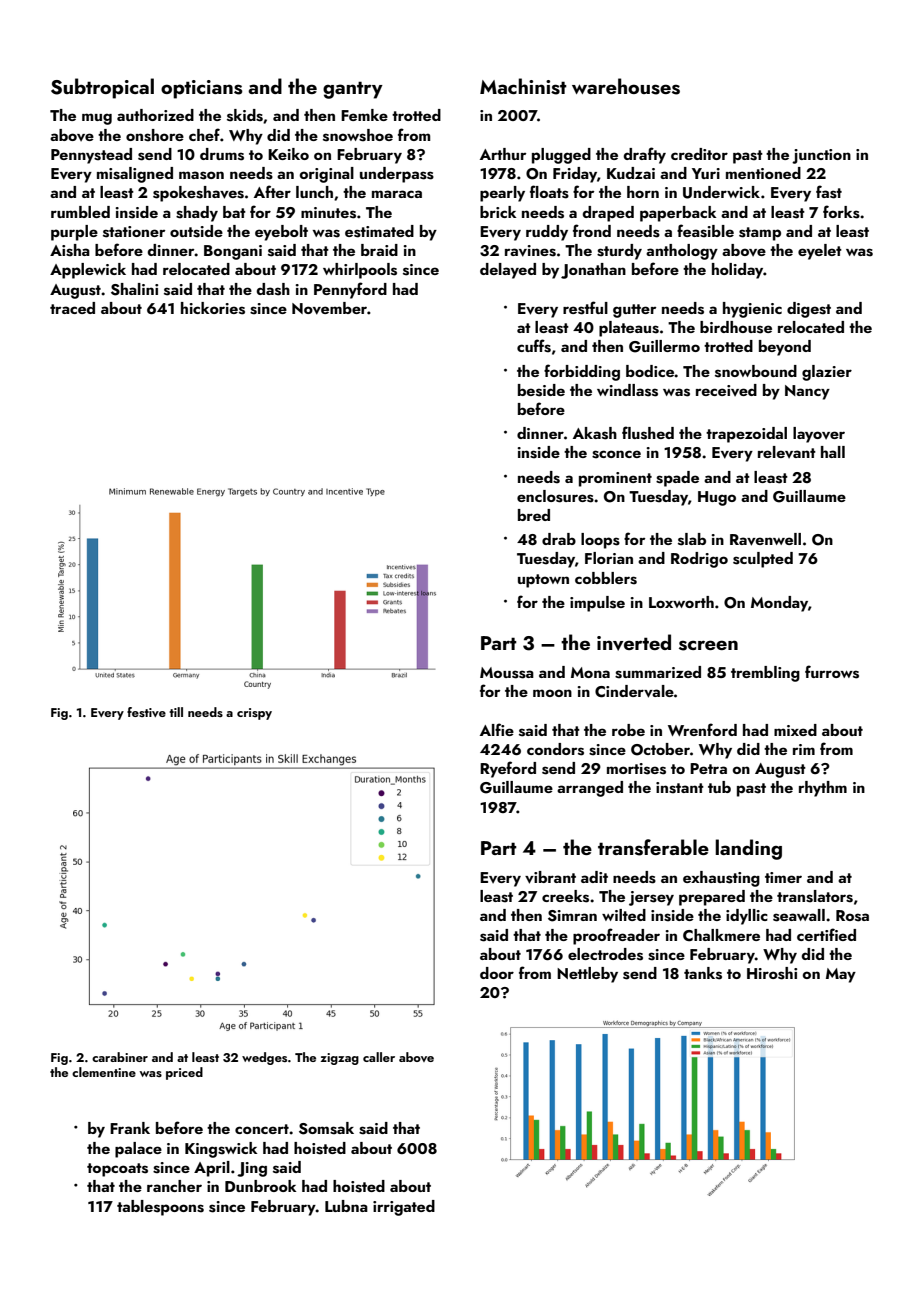 The width and height of the screenshot is (924, 1308). What do you see at coordinates (587, 975) in the screenshot?
I see `Nettleby` at bounding box center [587, 975].
